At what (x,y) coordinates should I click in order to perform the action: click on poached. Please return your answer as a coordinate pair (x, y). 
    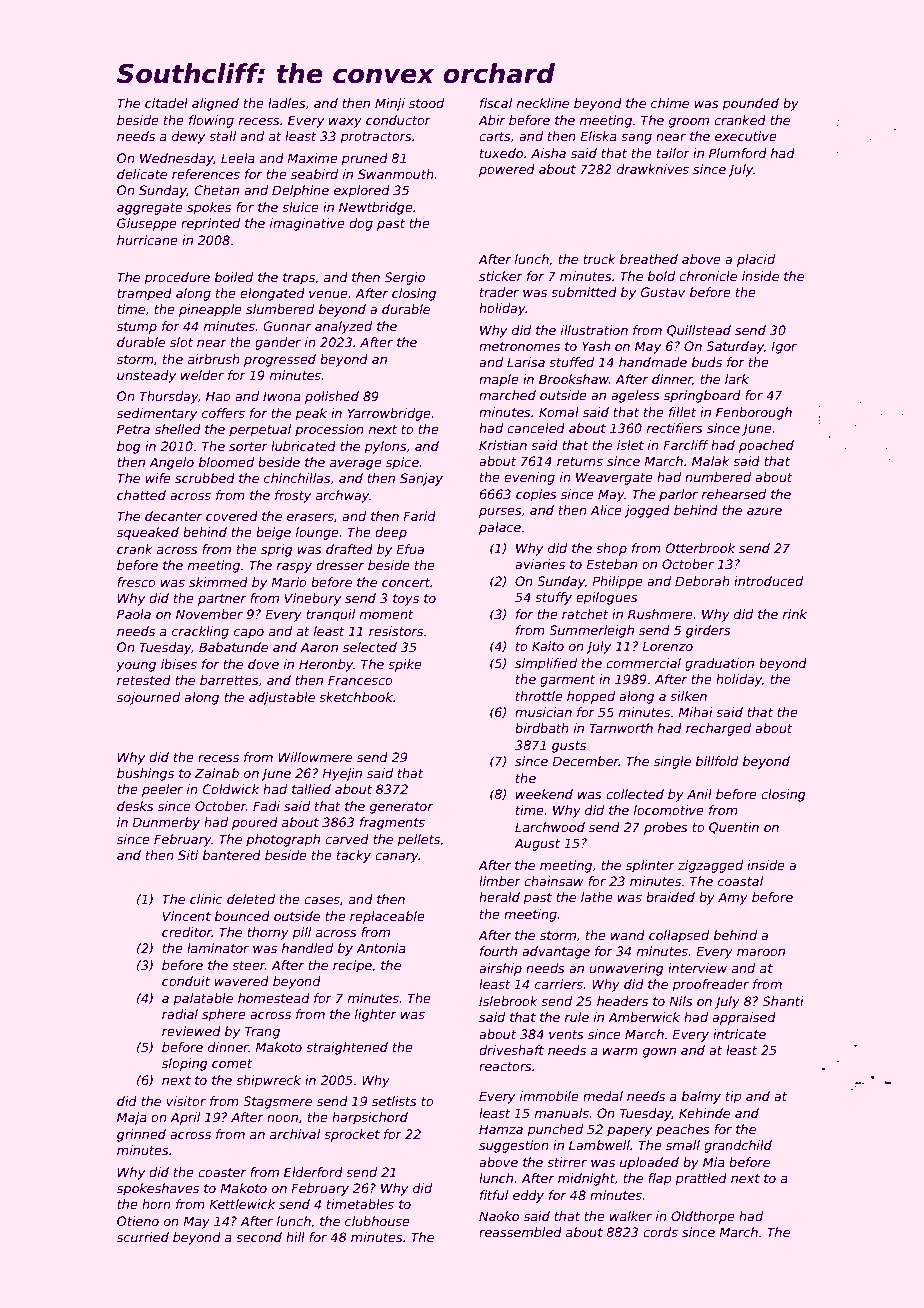
    Looking at the image, I should click on (766, 446).
